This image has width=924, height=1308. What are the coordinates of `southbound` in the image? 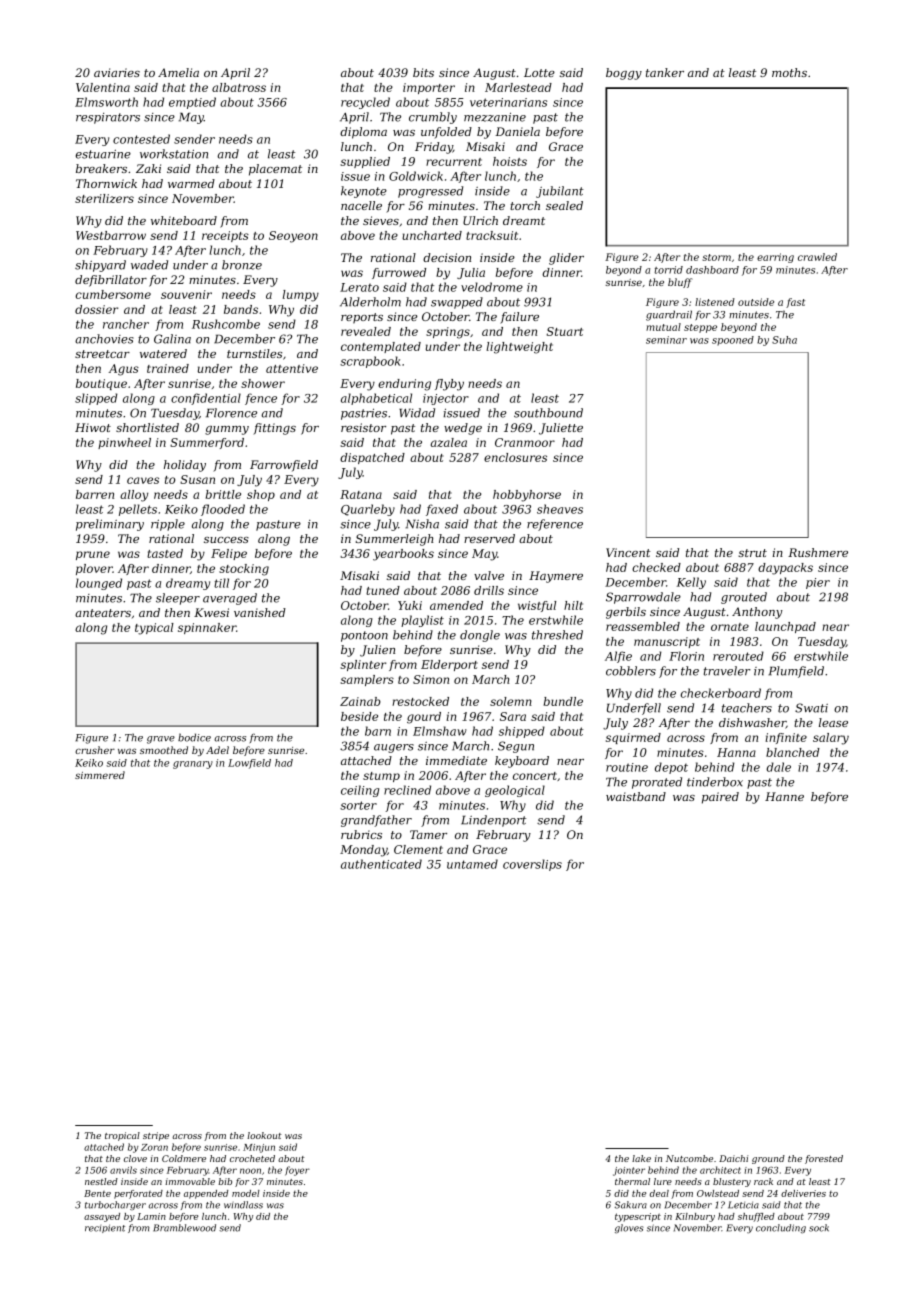 It's located at (548, 413).
